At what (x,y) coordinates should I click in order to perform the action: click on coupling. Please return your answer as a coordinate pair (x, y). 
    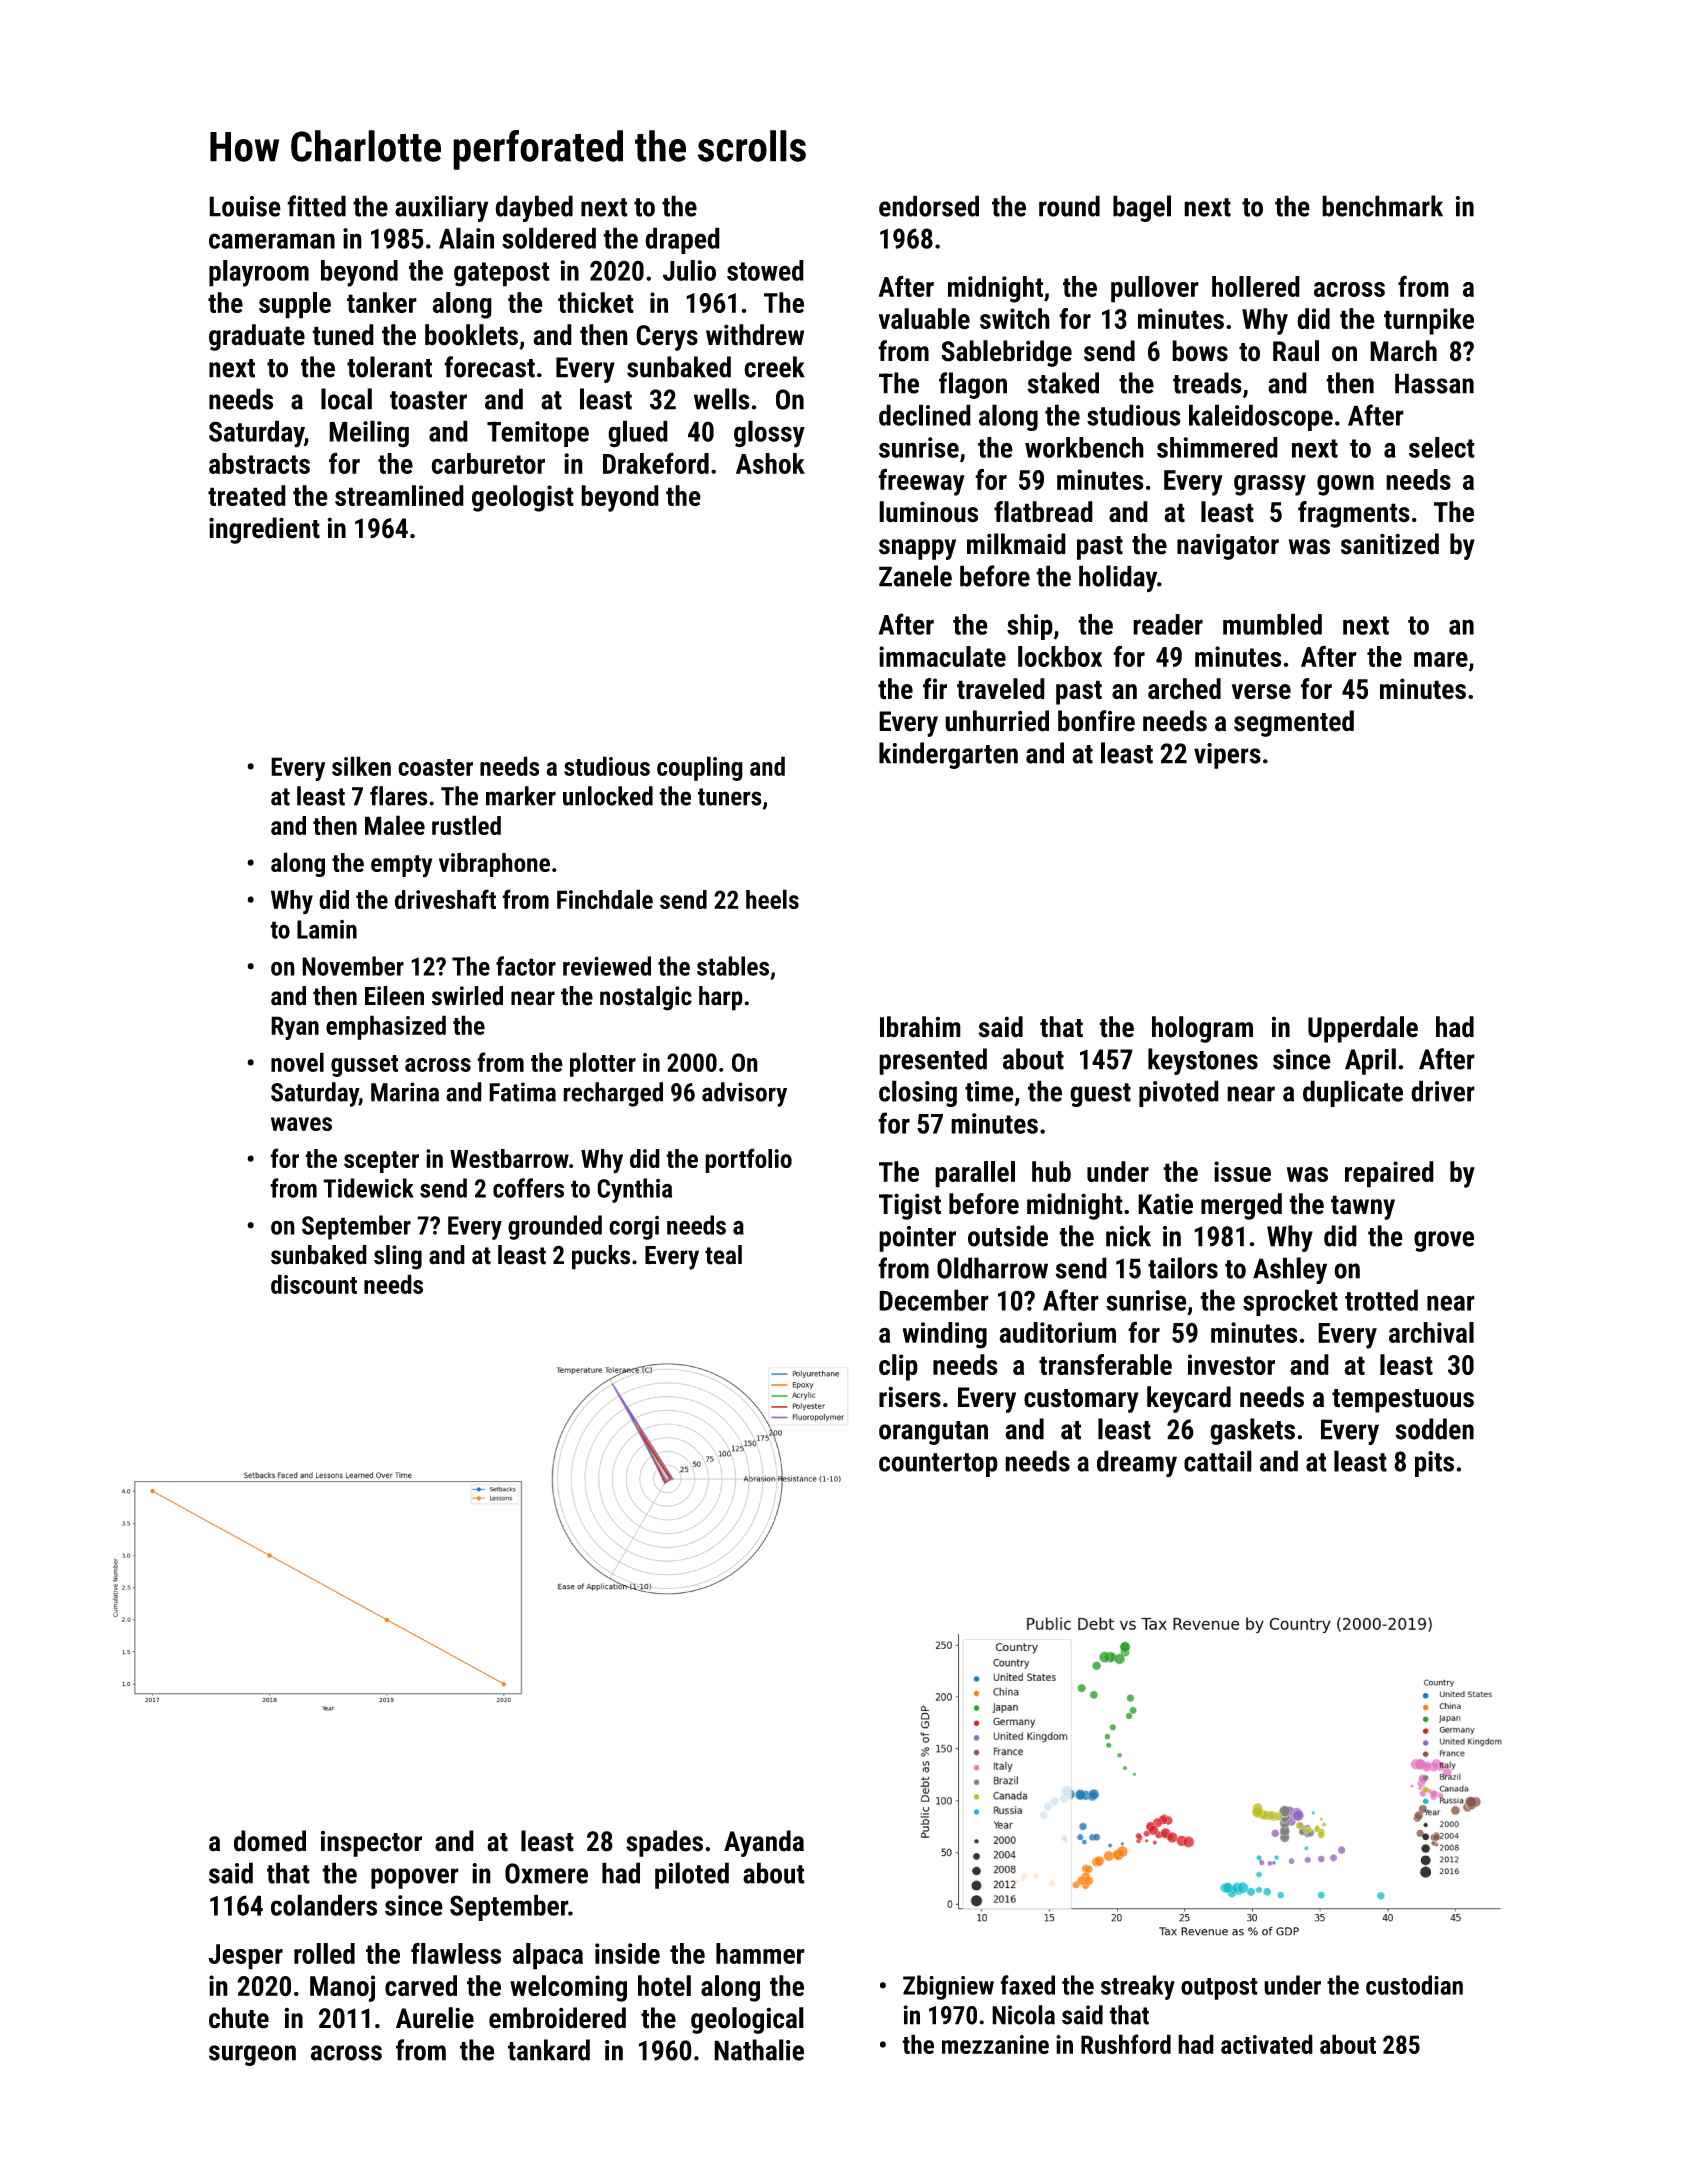
    Looking at the image, I should click on (700, 768).
